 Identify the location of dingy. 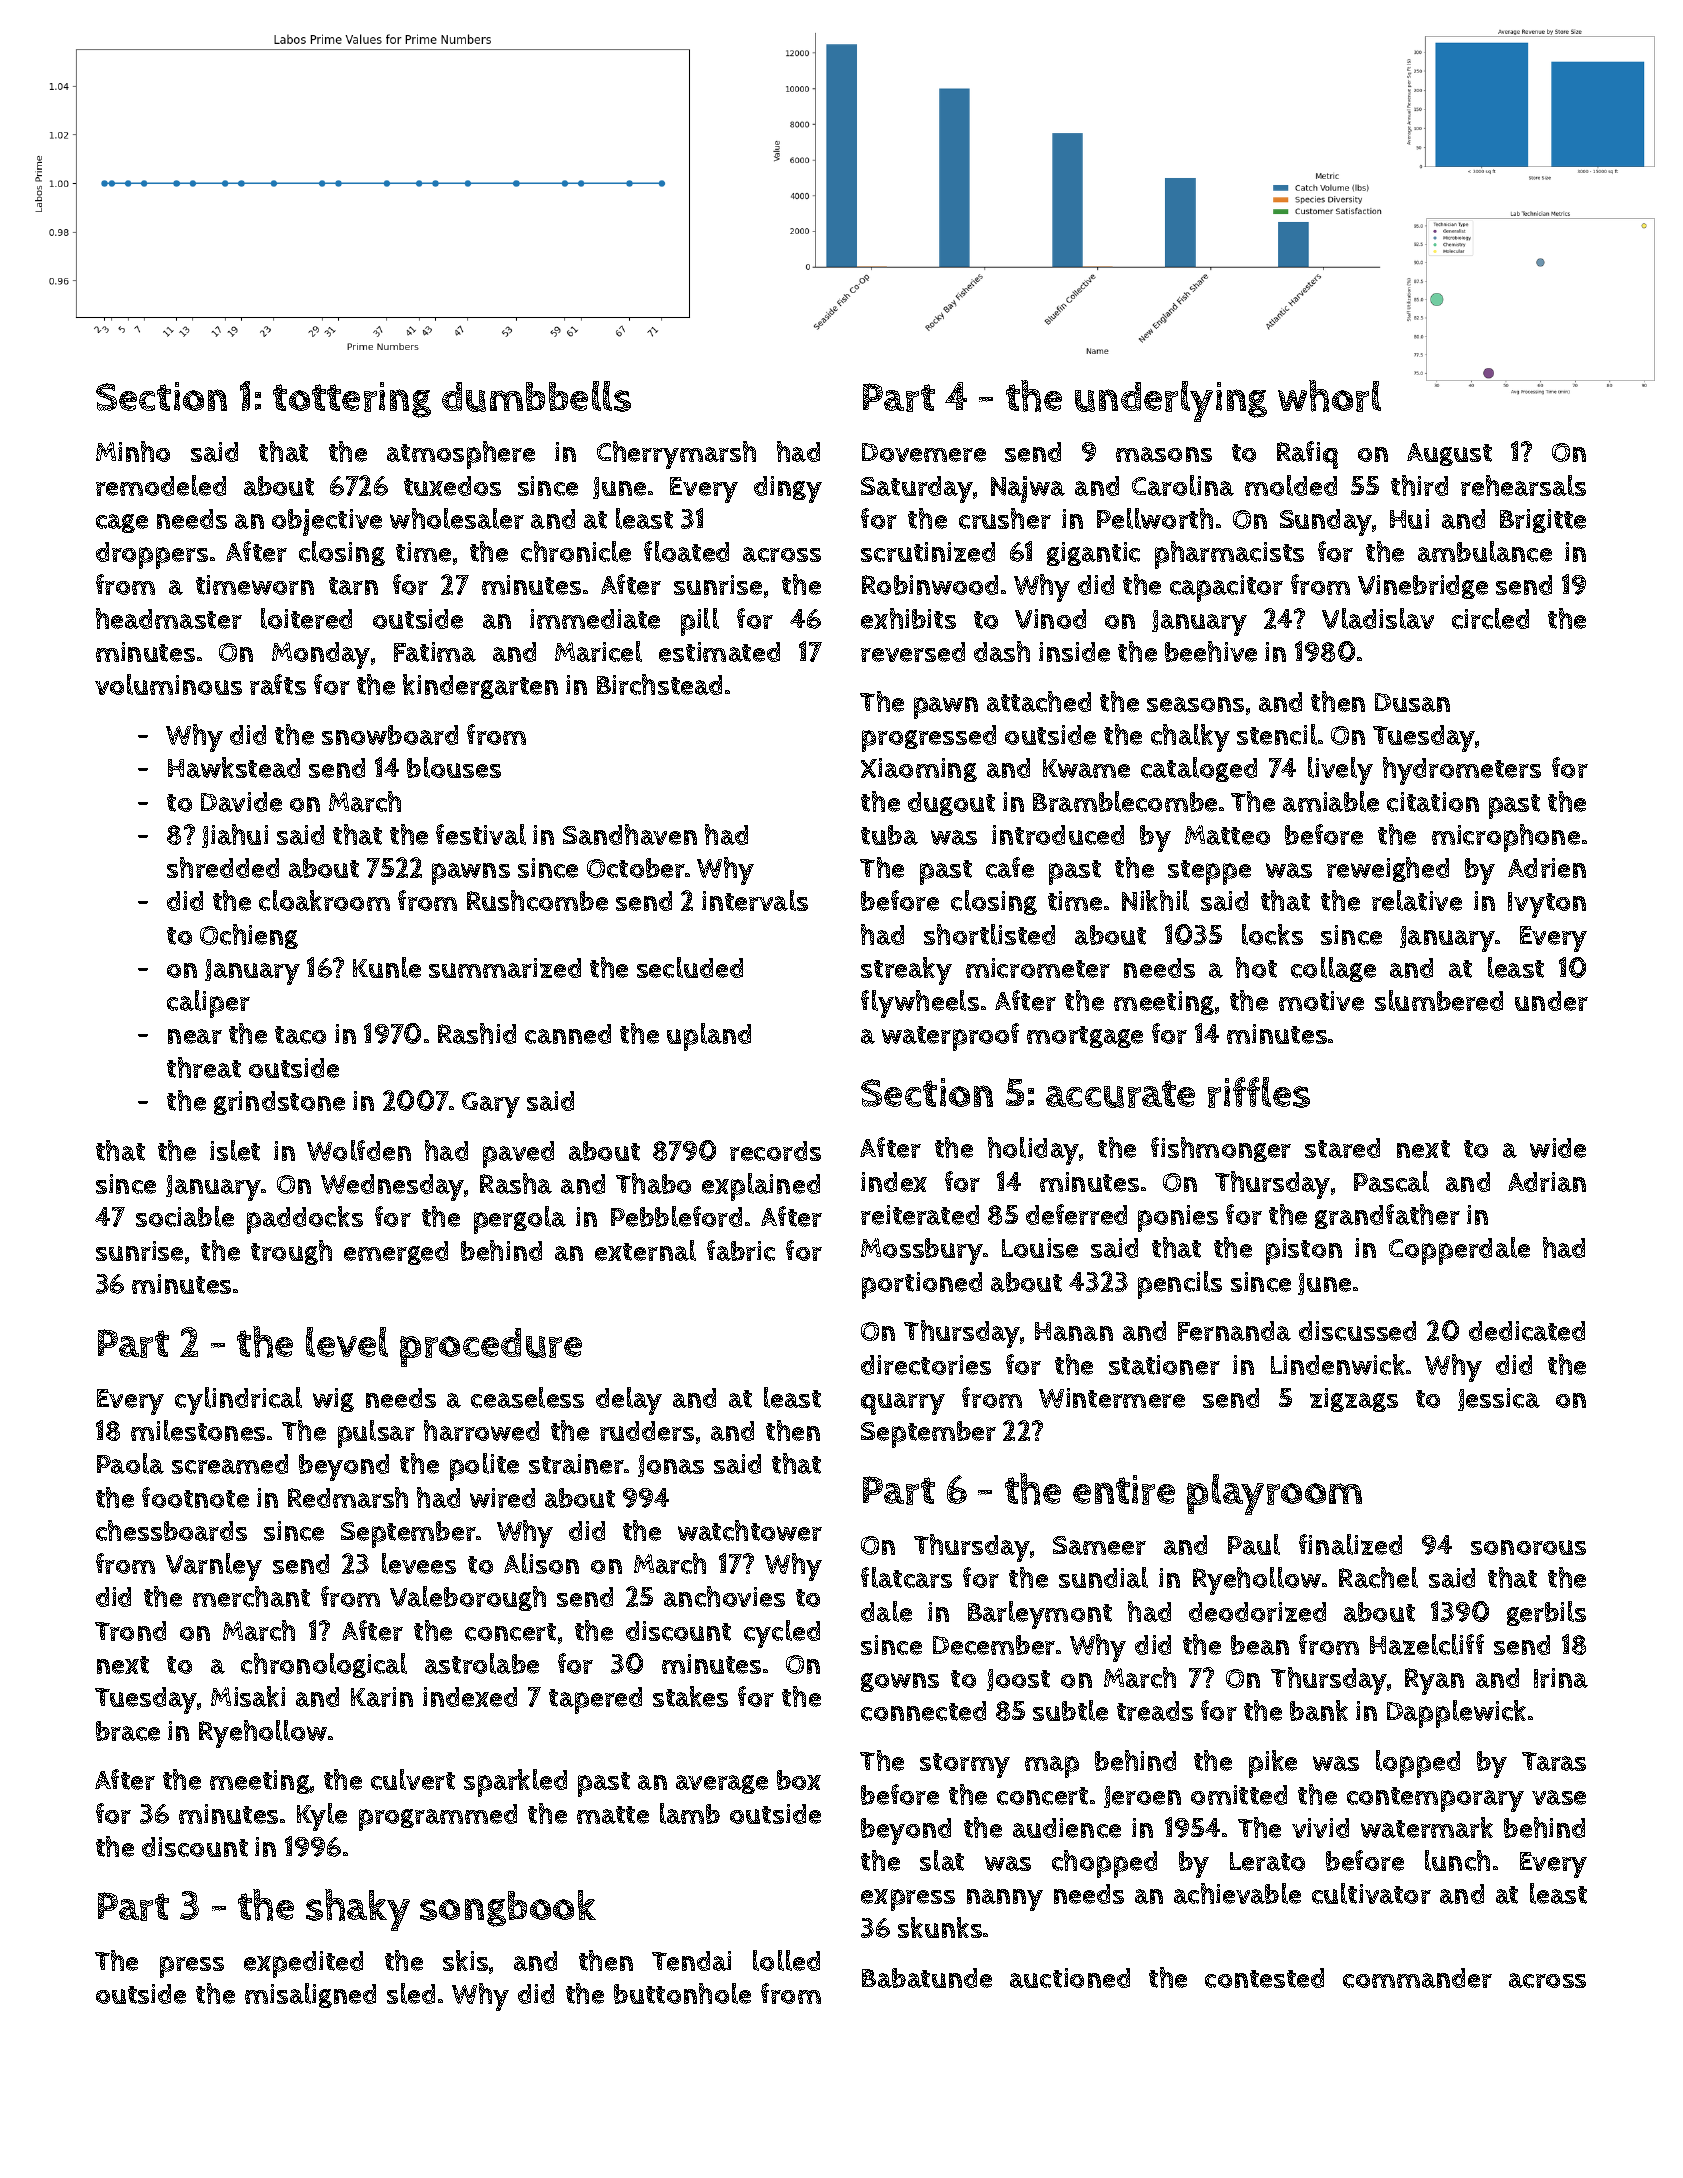
(788, 489).
